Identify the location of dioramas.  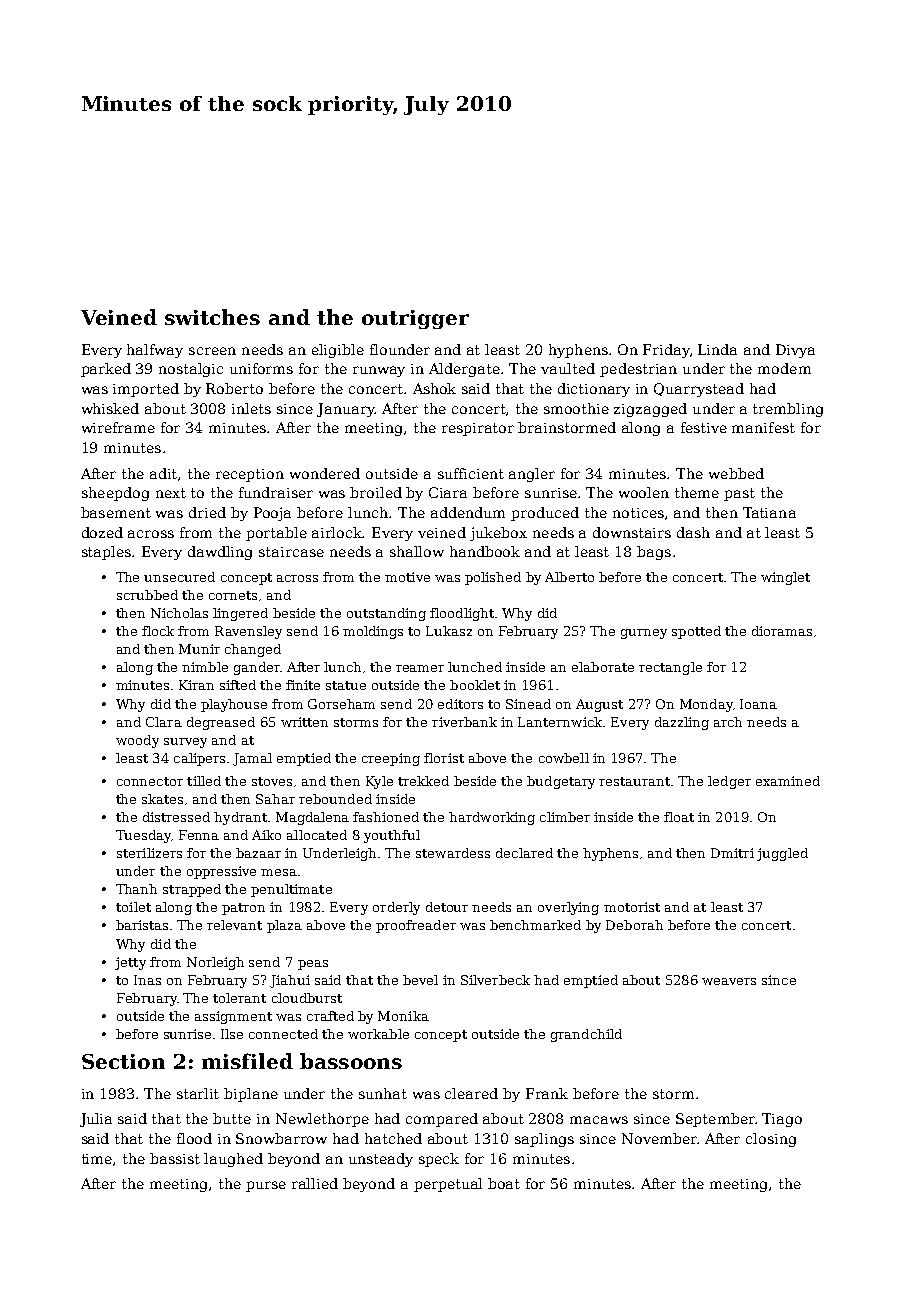
(782, 631).
